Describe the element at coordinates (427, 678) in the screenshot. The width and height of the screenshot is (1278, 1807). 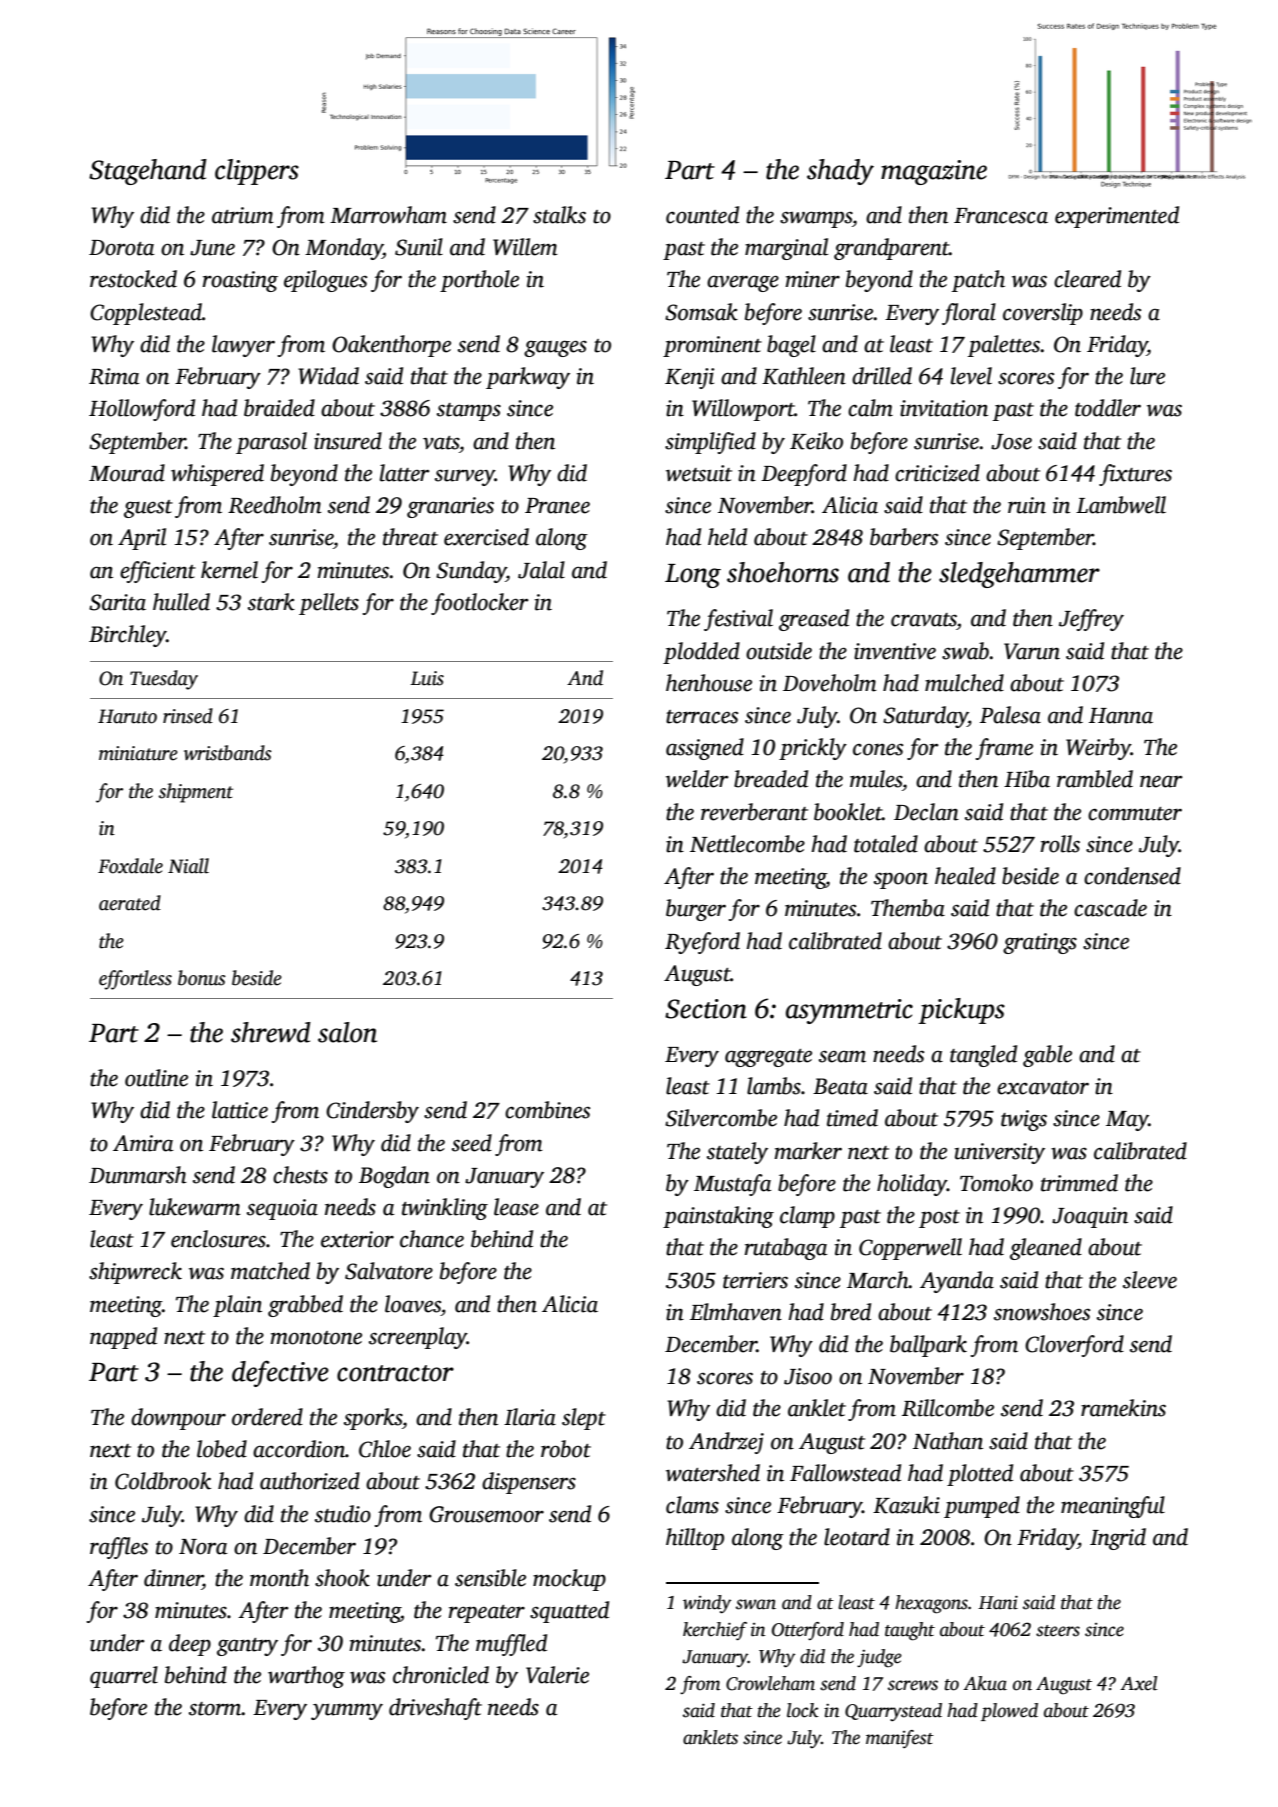
I see `Luis` at that location.
